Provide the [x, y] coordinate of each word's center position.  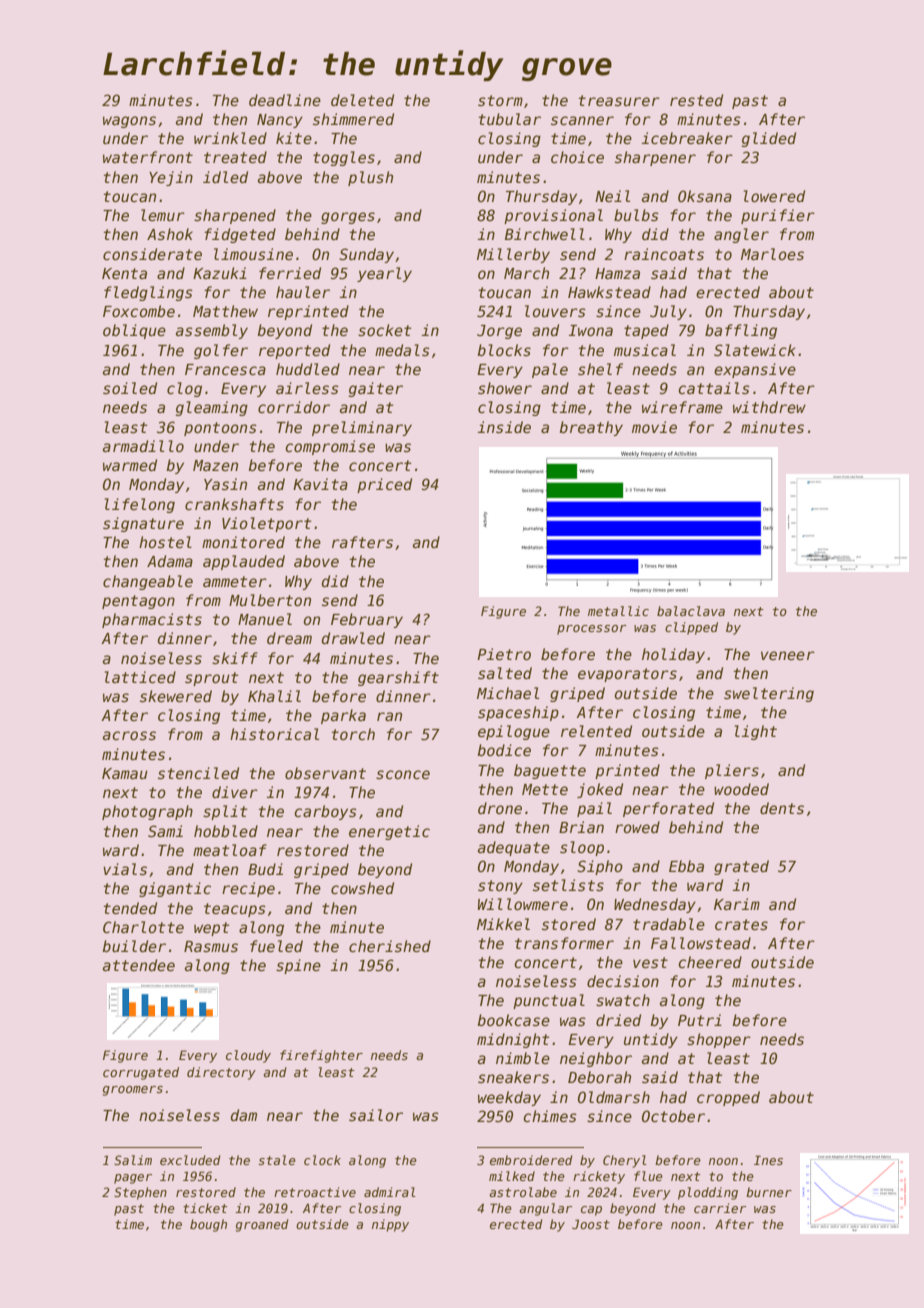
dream [289, 638]
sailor [376, 1115]
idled [225, 177]
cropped [728, 1098]
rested [696, 100]
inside [504, 427]
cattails [714, 388]
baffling [741, 331]
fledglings [148, 293]
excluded [190, 1160]
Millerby [513, 255]
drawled [353, 638]
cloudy [248, 1056]
